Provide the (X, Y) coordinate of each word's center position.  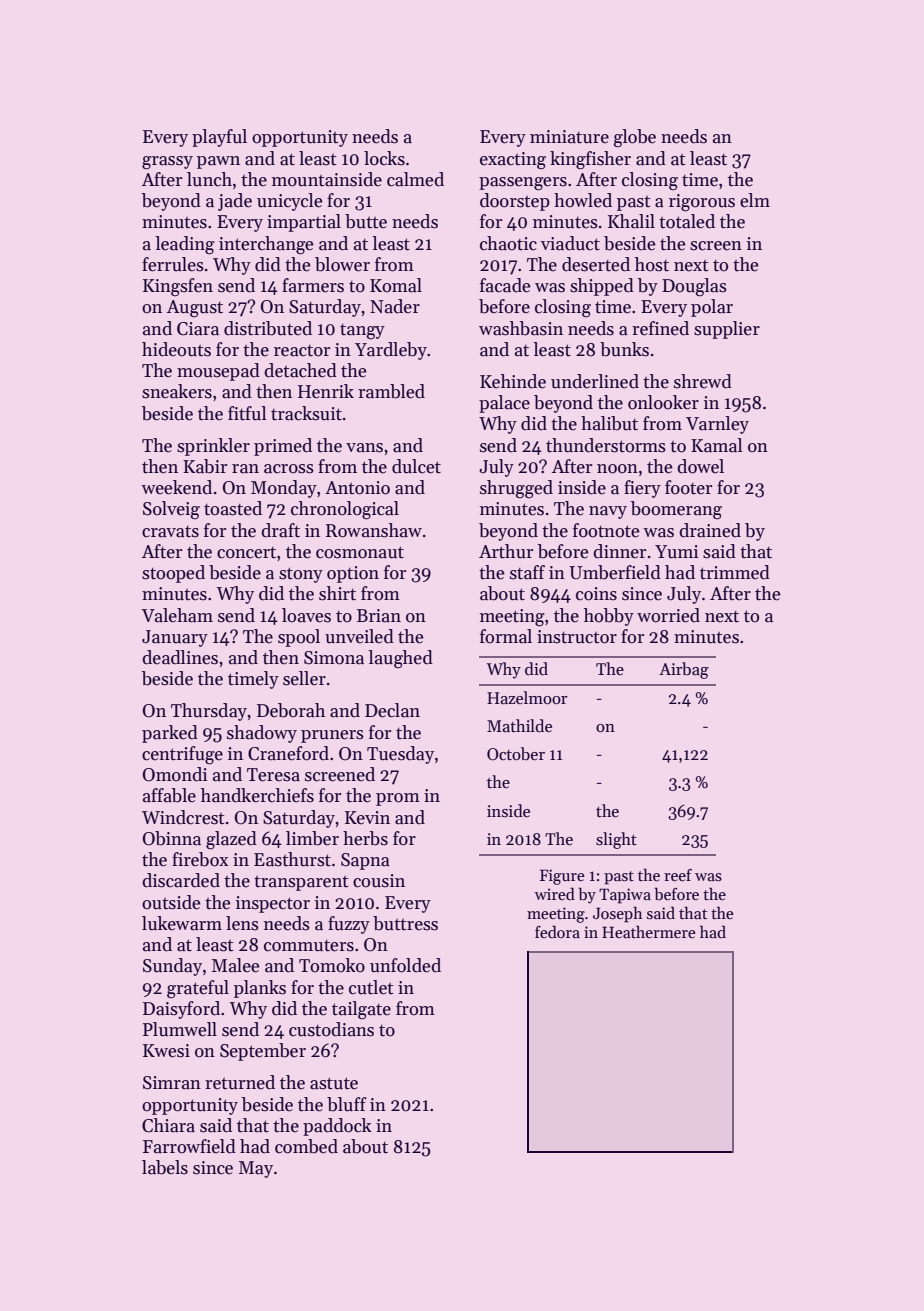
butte (366, 221)
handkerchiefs (257, 795)
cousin (379, 881)
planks (260, 989)
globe (635, 138)
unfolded (405, 965)
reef (678, 875)
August (195, 309)
